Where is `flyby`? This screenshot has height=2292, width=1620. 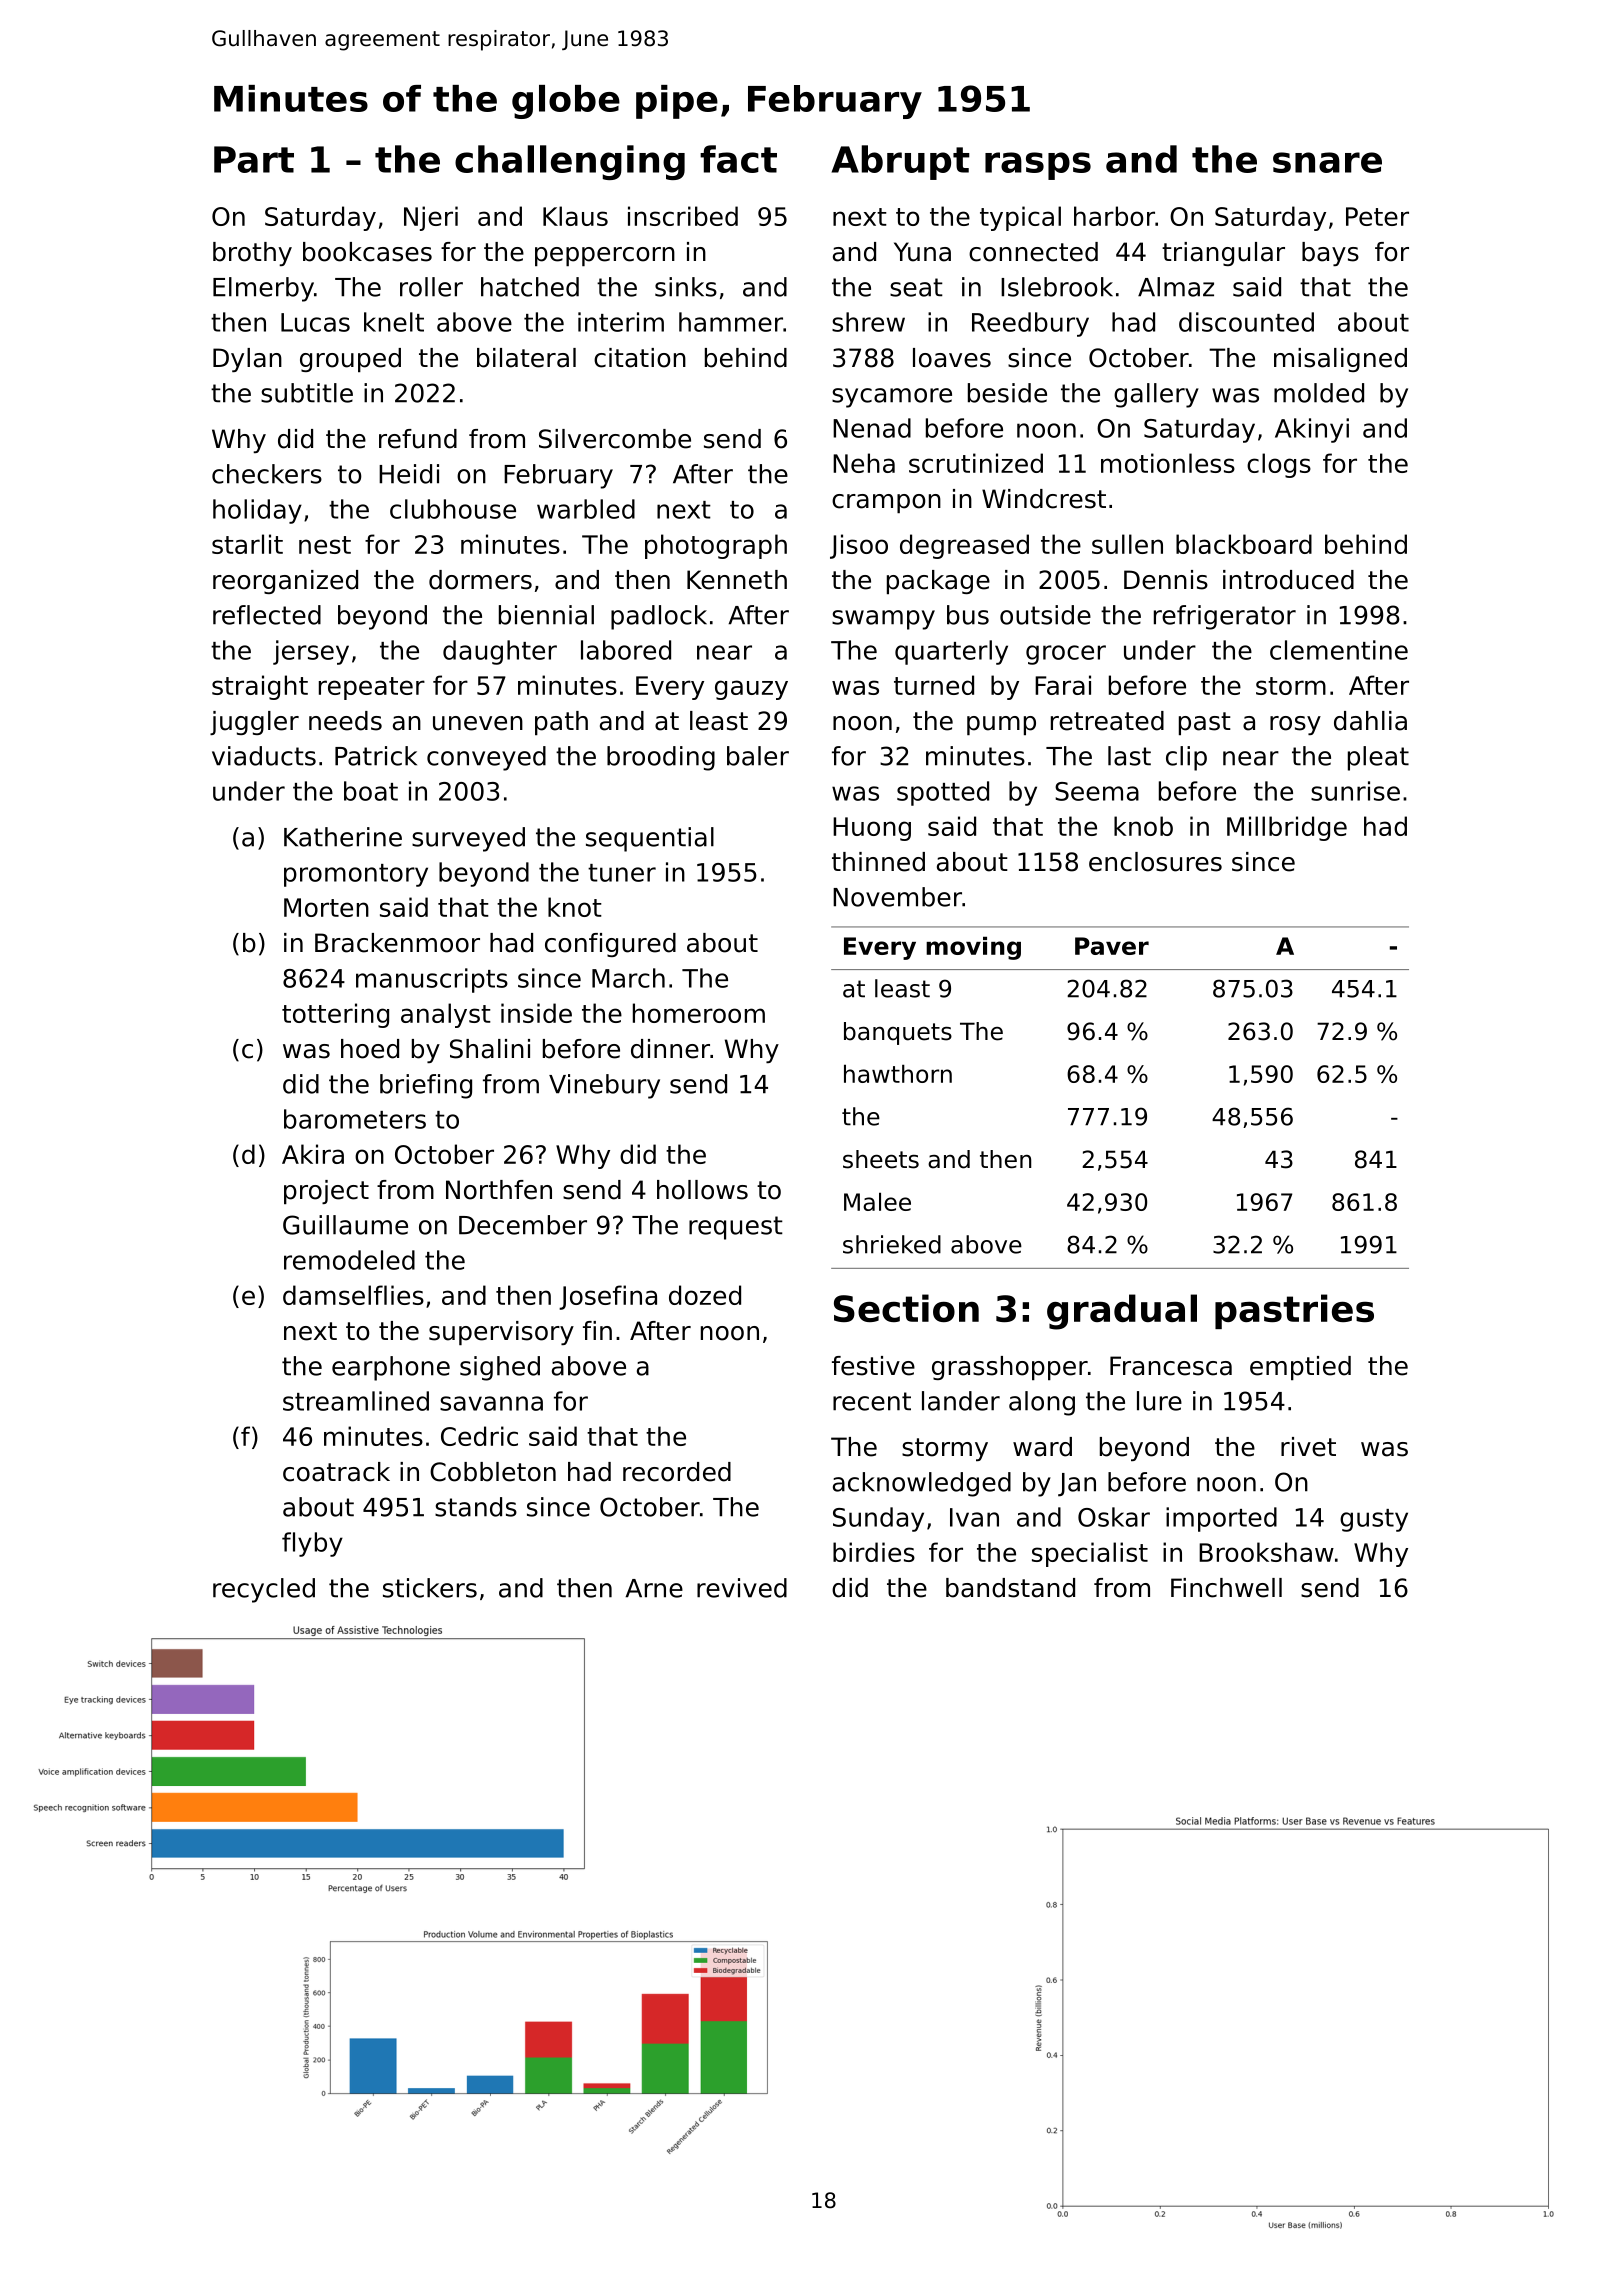
flyby is located at coordinates (312, 1544).
